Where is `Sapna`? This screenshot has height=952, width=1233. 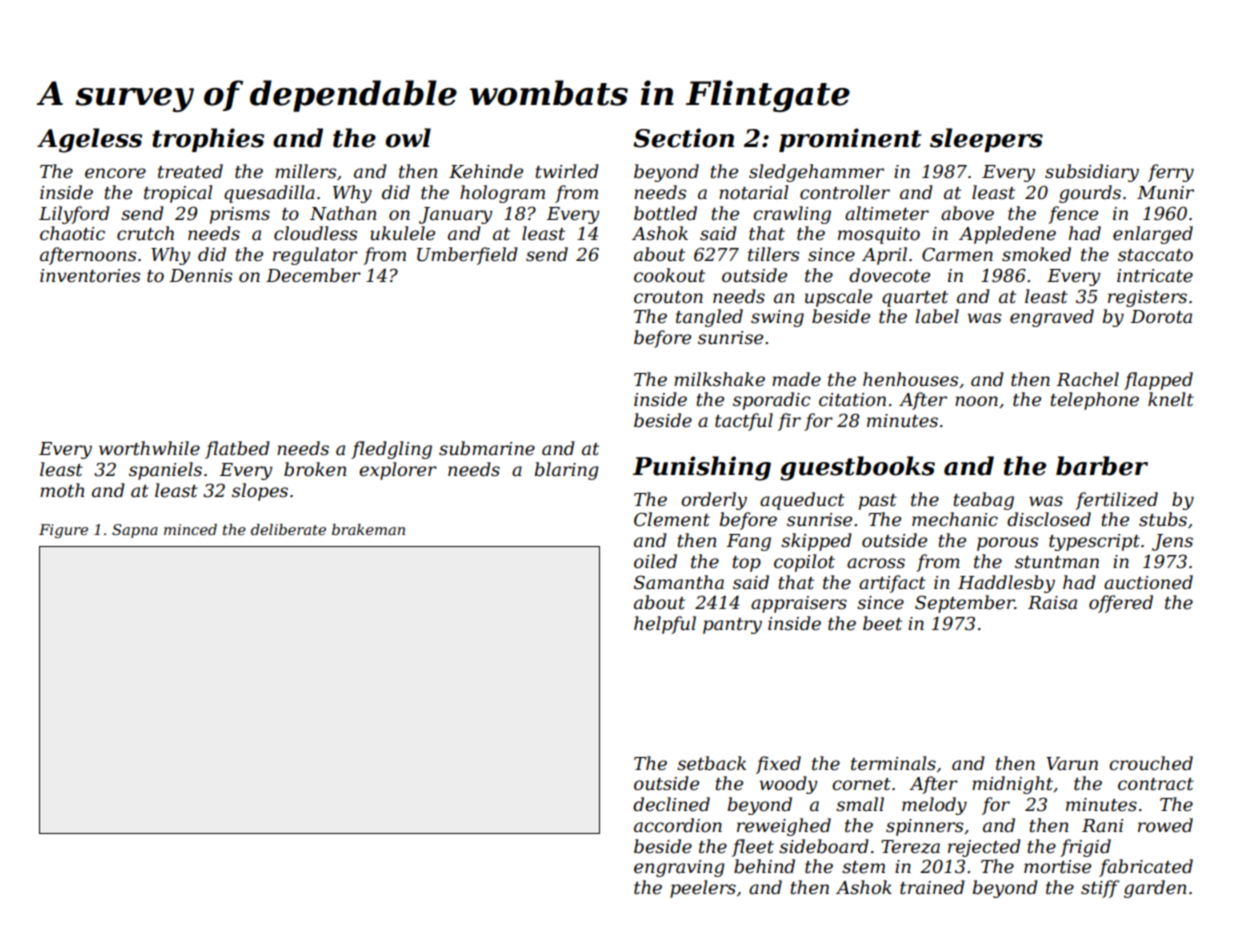 Sapna is located at coordinates (135, 531).
